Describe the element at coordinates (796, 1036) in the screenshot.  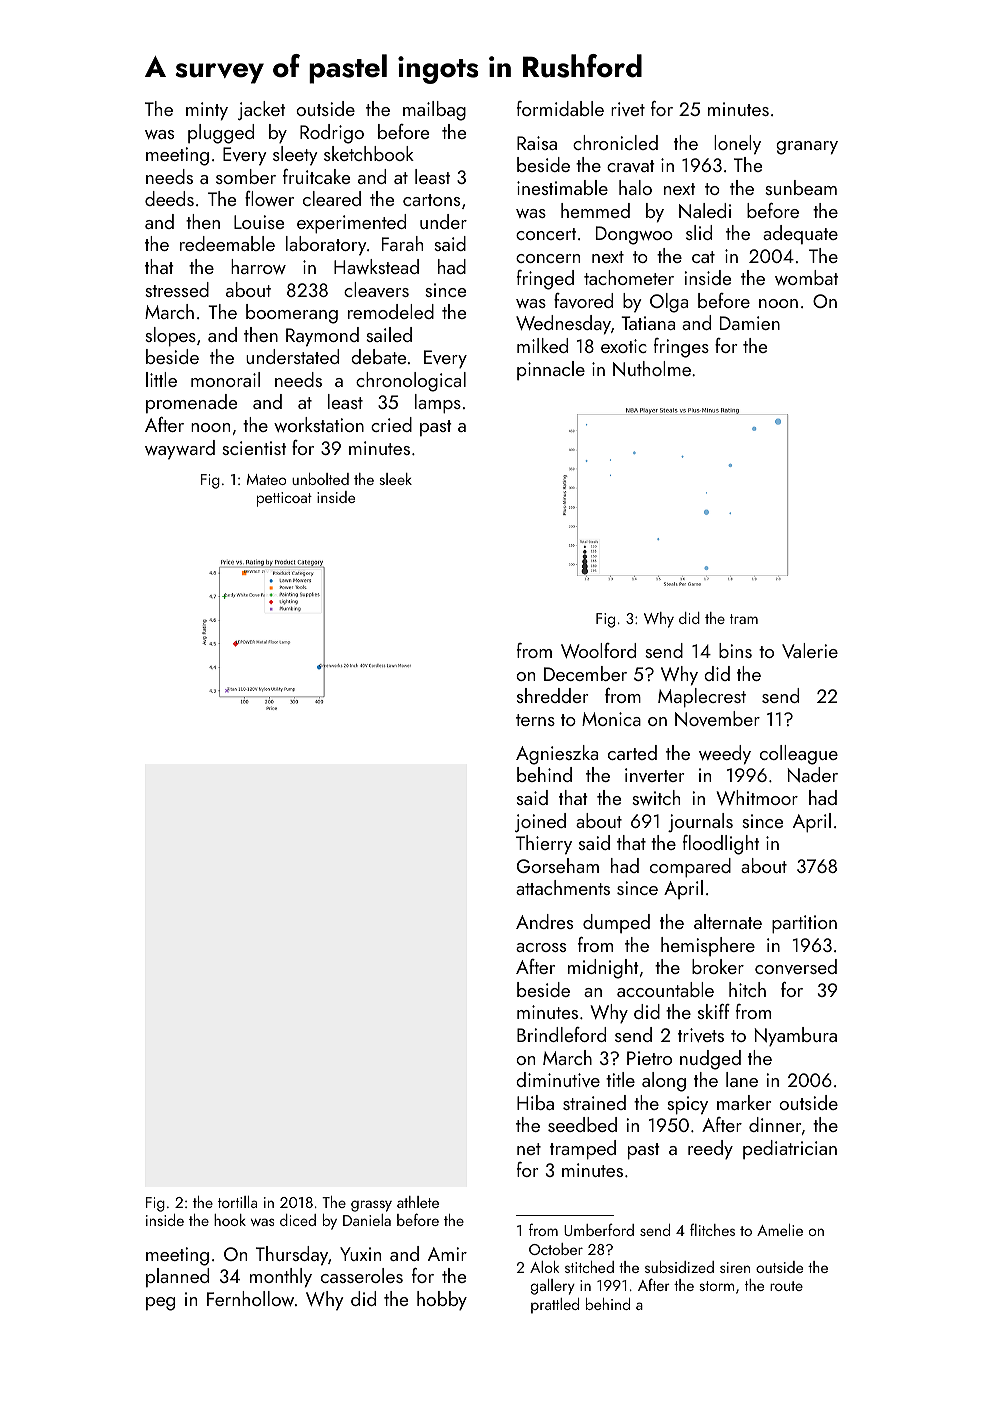
I see `Nyambura` at that location.
